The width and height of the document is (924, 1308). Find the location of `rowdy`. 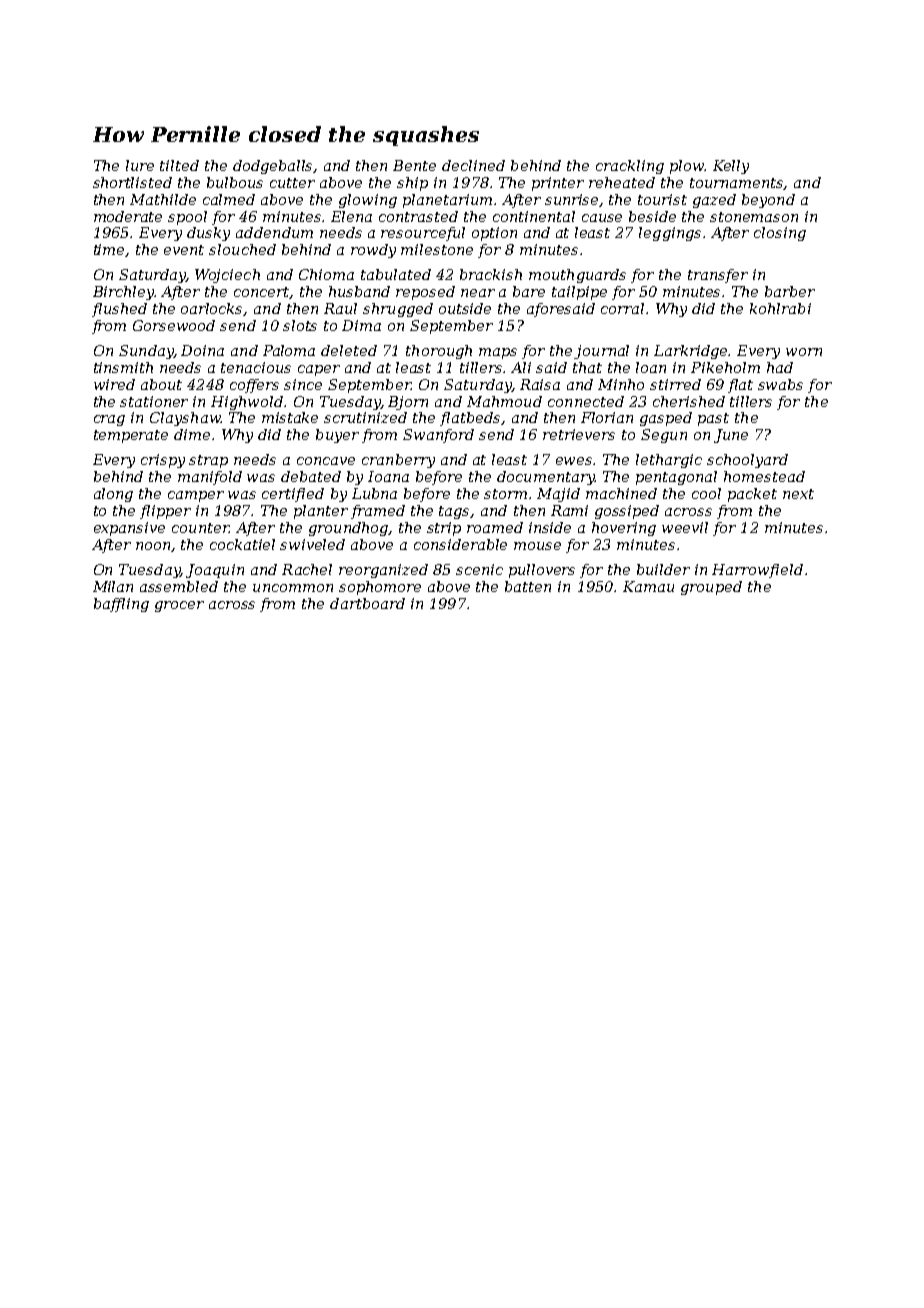

rowdy is located at coordinates (373, 251).
